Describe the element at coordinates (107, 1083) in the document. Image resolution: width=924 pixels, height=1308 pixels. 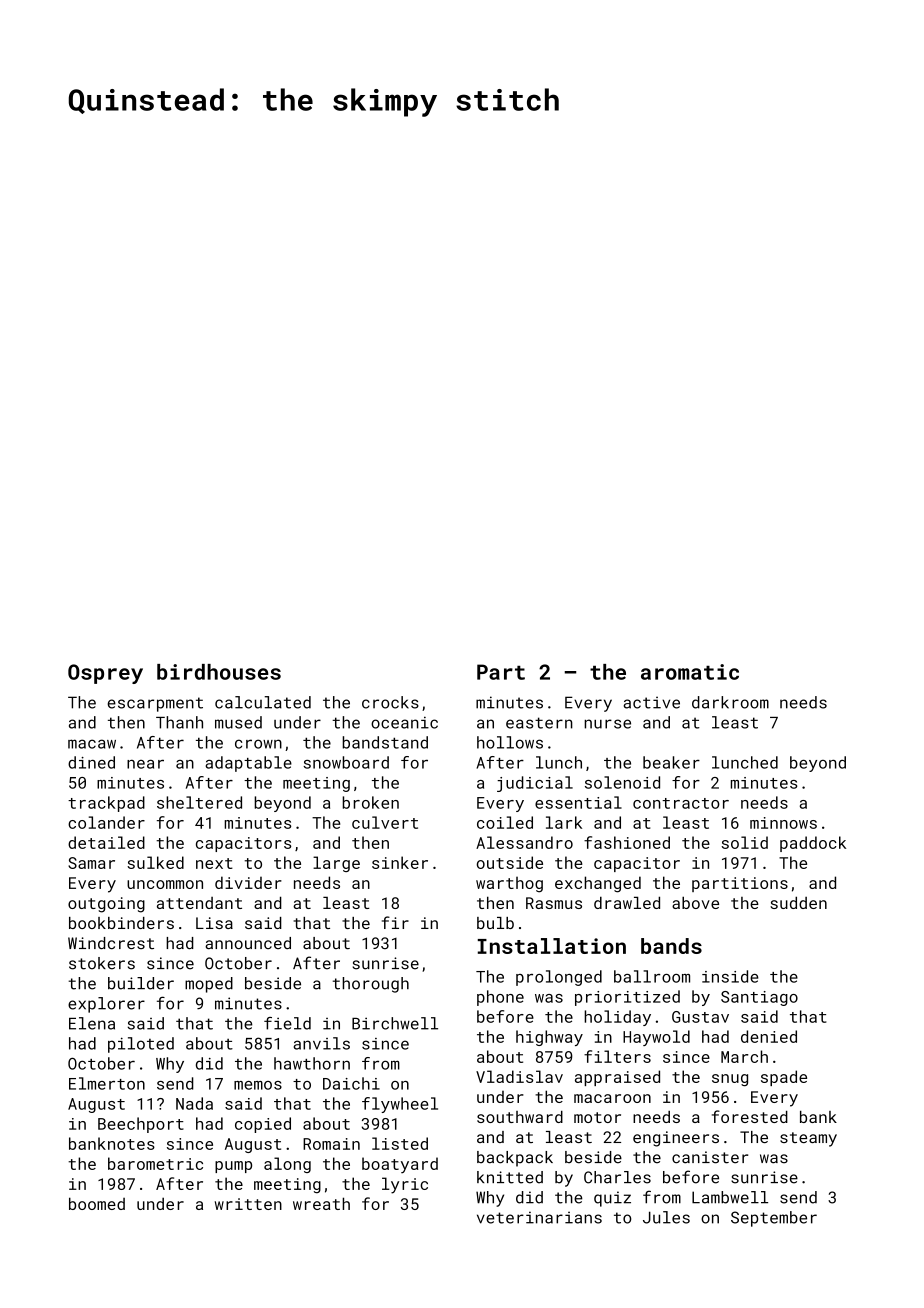
I see `Elmerton` at that location.
